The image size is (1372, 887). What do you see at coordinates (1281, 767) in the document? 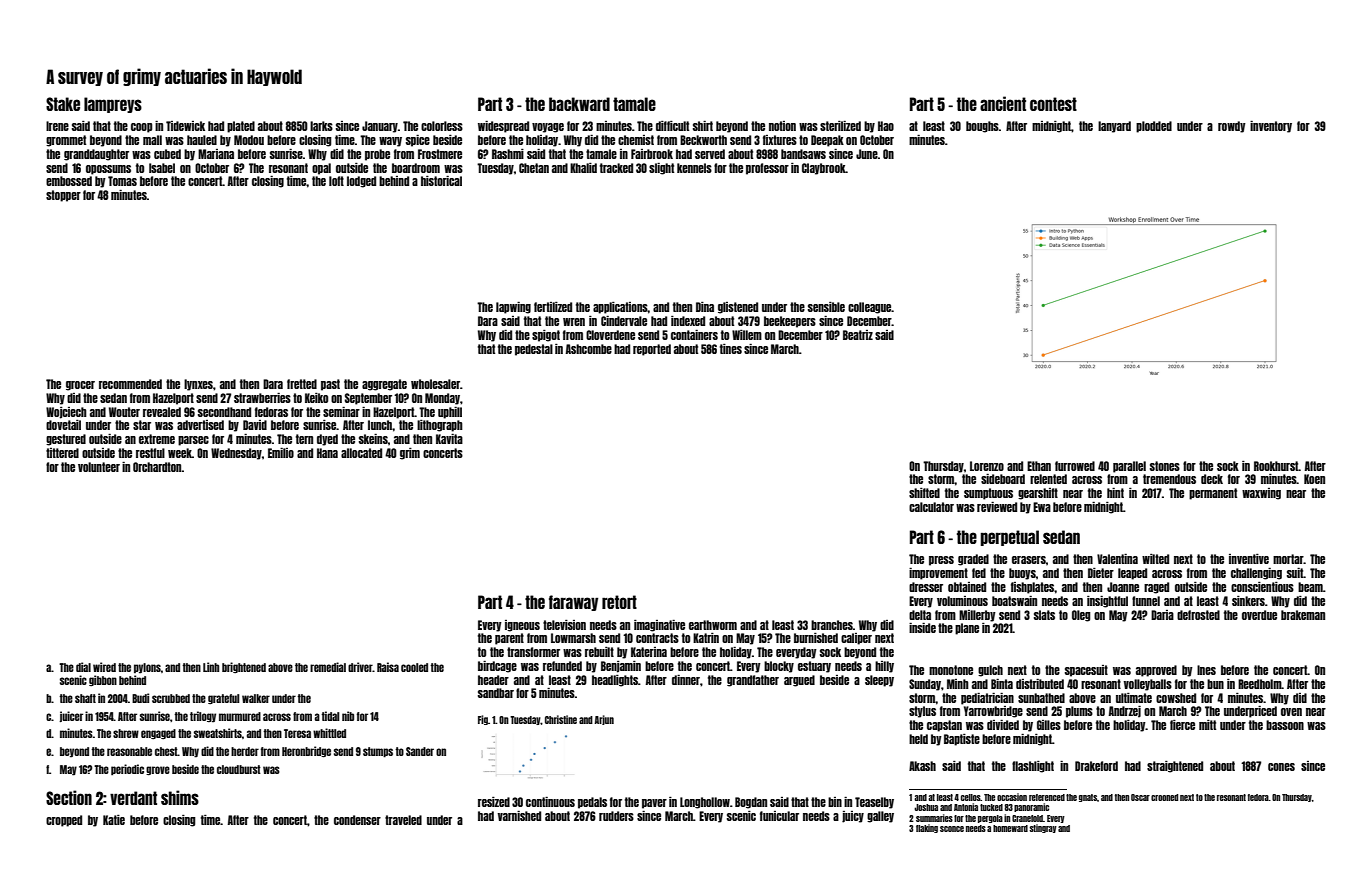
I see `cones` at bounding box center [1281, 767].
